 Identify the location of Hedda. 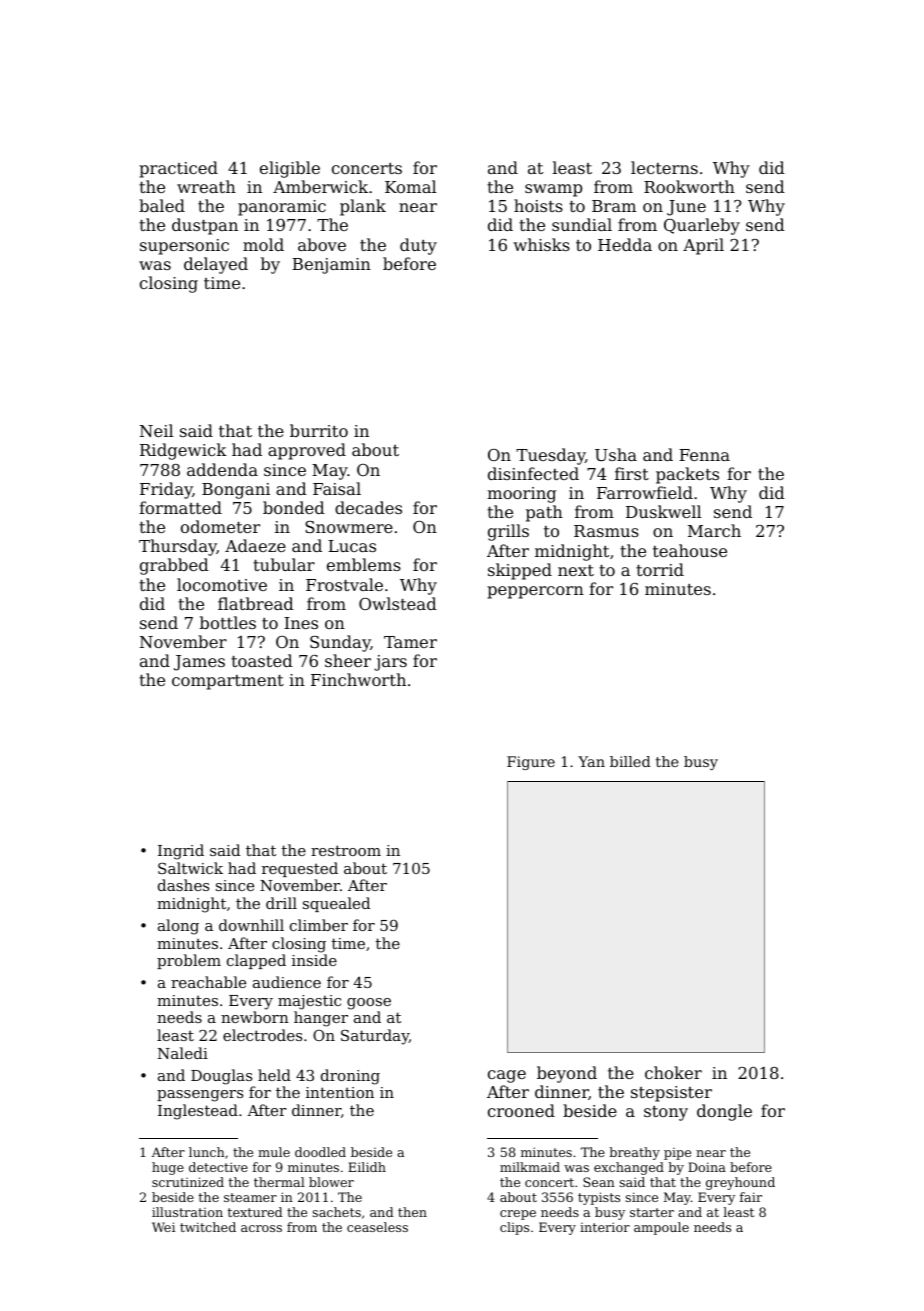
(625, 244).
